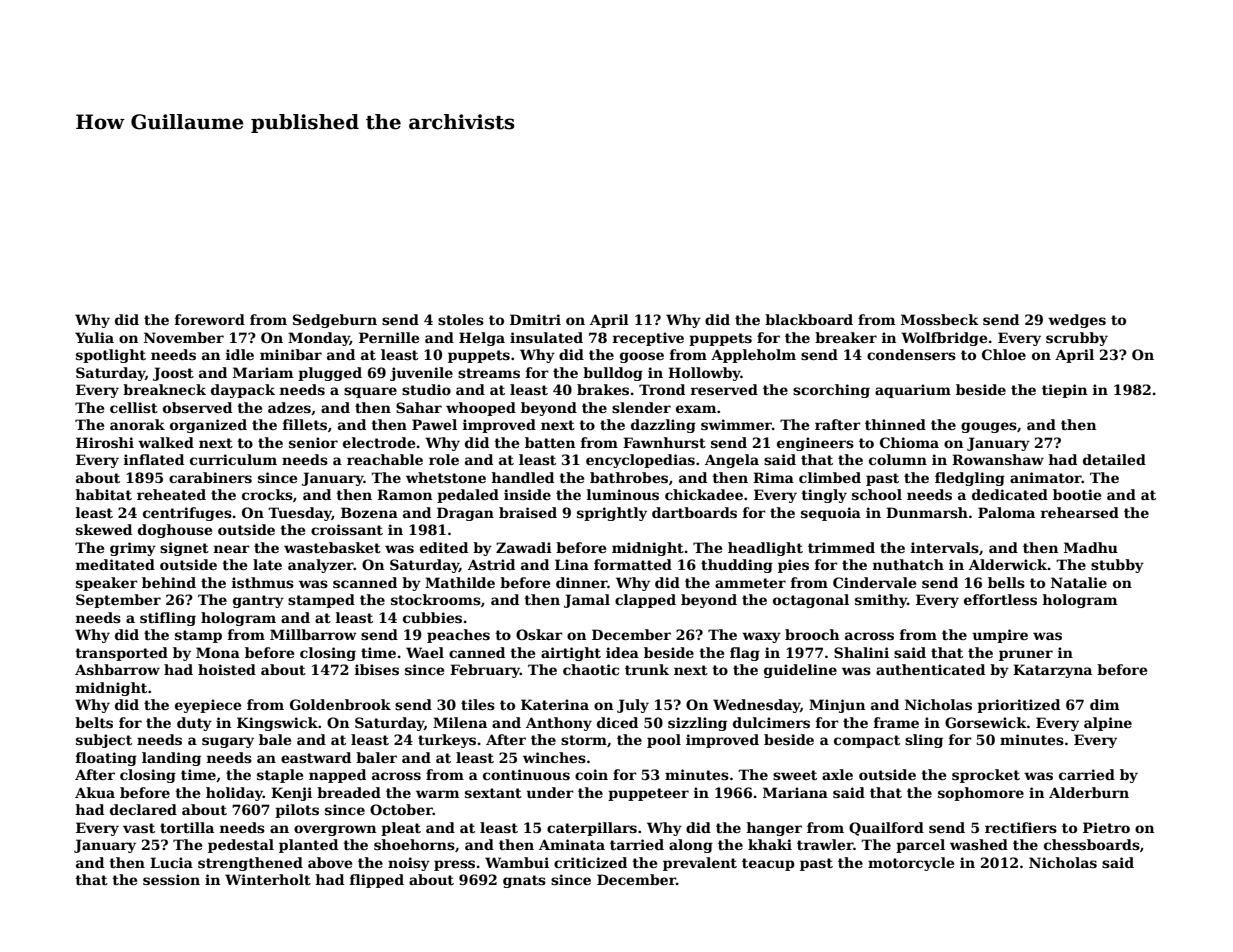 Image resolution: width=1233 pixels, height=952 pixels. What do you see at coordinates (528, 512) in the screenshot?
I see `braised` at bounding box center [528, 512].
